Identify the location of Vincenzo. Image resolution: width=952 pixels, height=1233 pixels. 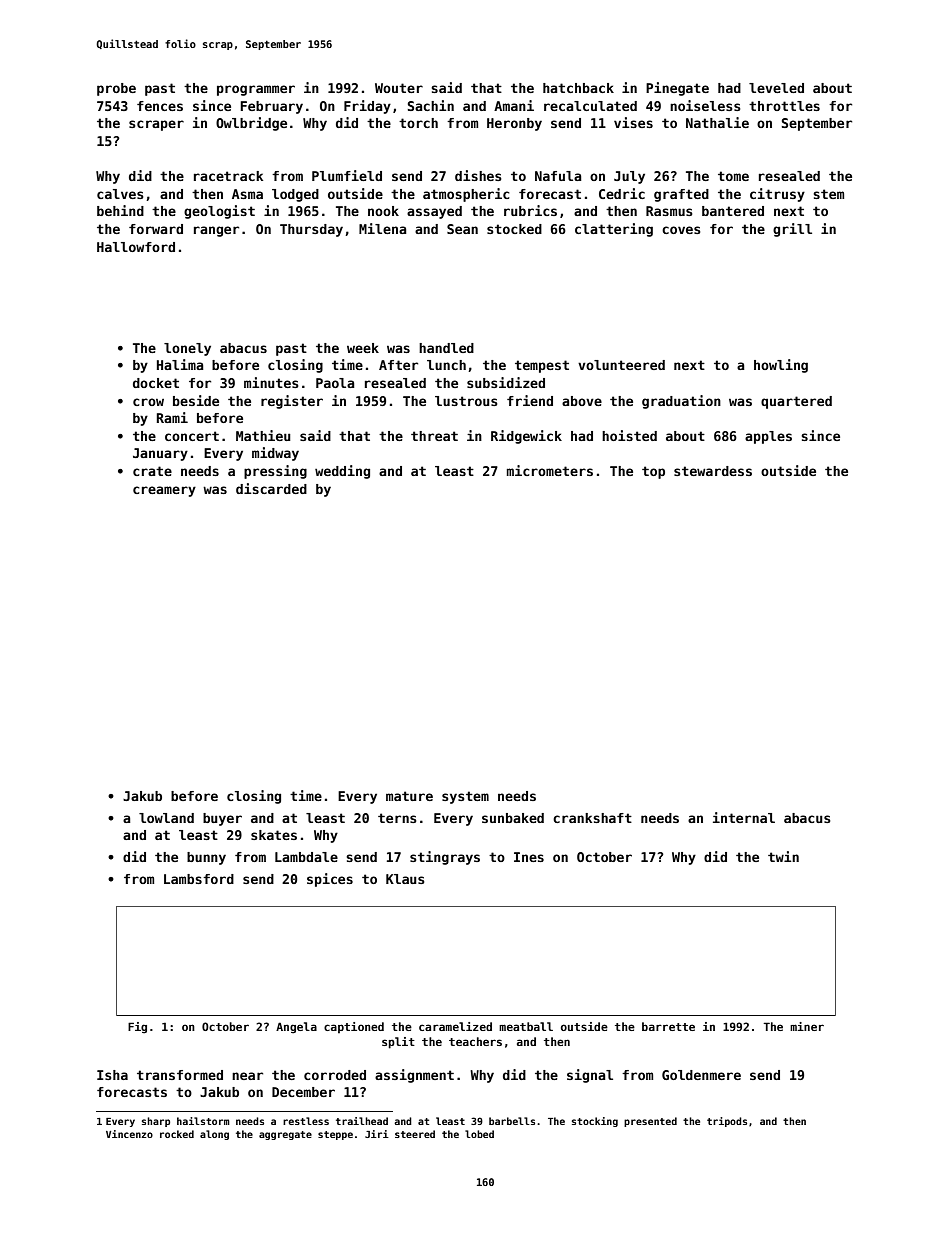
(129, 1134).
